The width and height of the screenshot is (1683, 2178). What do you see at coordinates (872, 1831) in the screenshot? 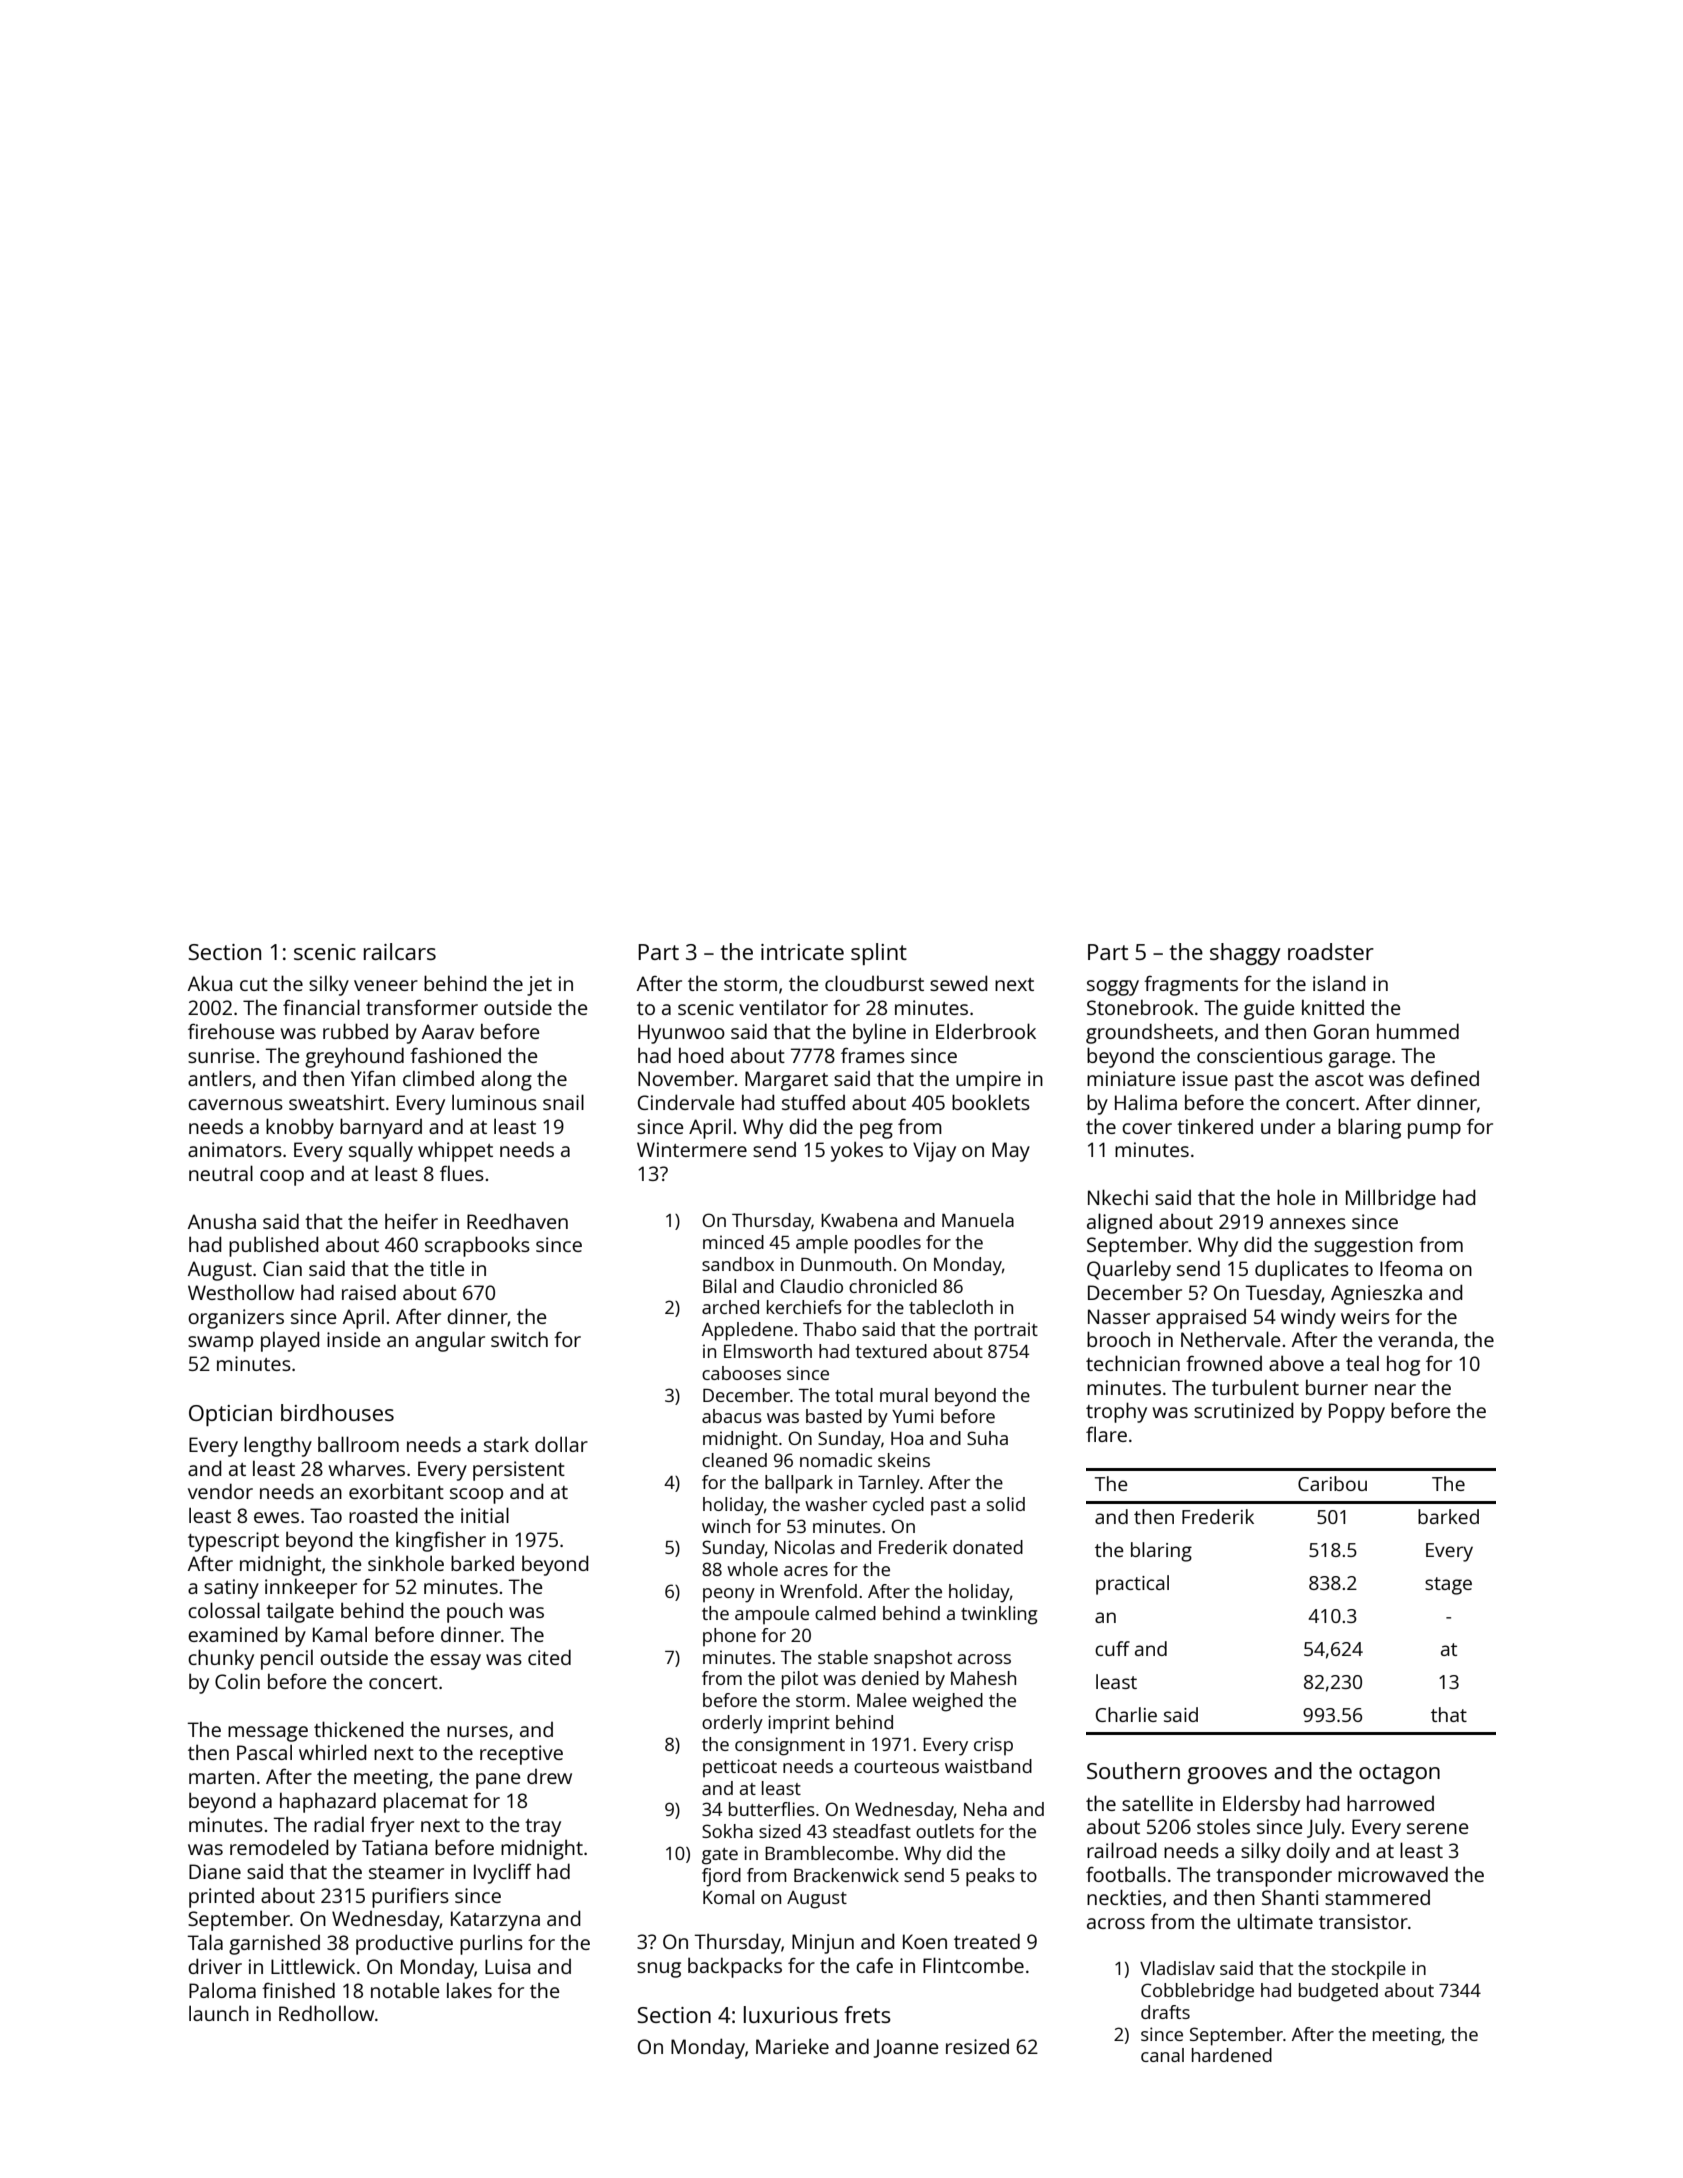
I see `steadfast` at bounding box center [872, 1831].
